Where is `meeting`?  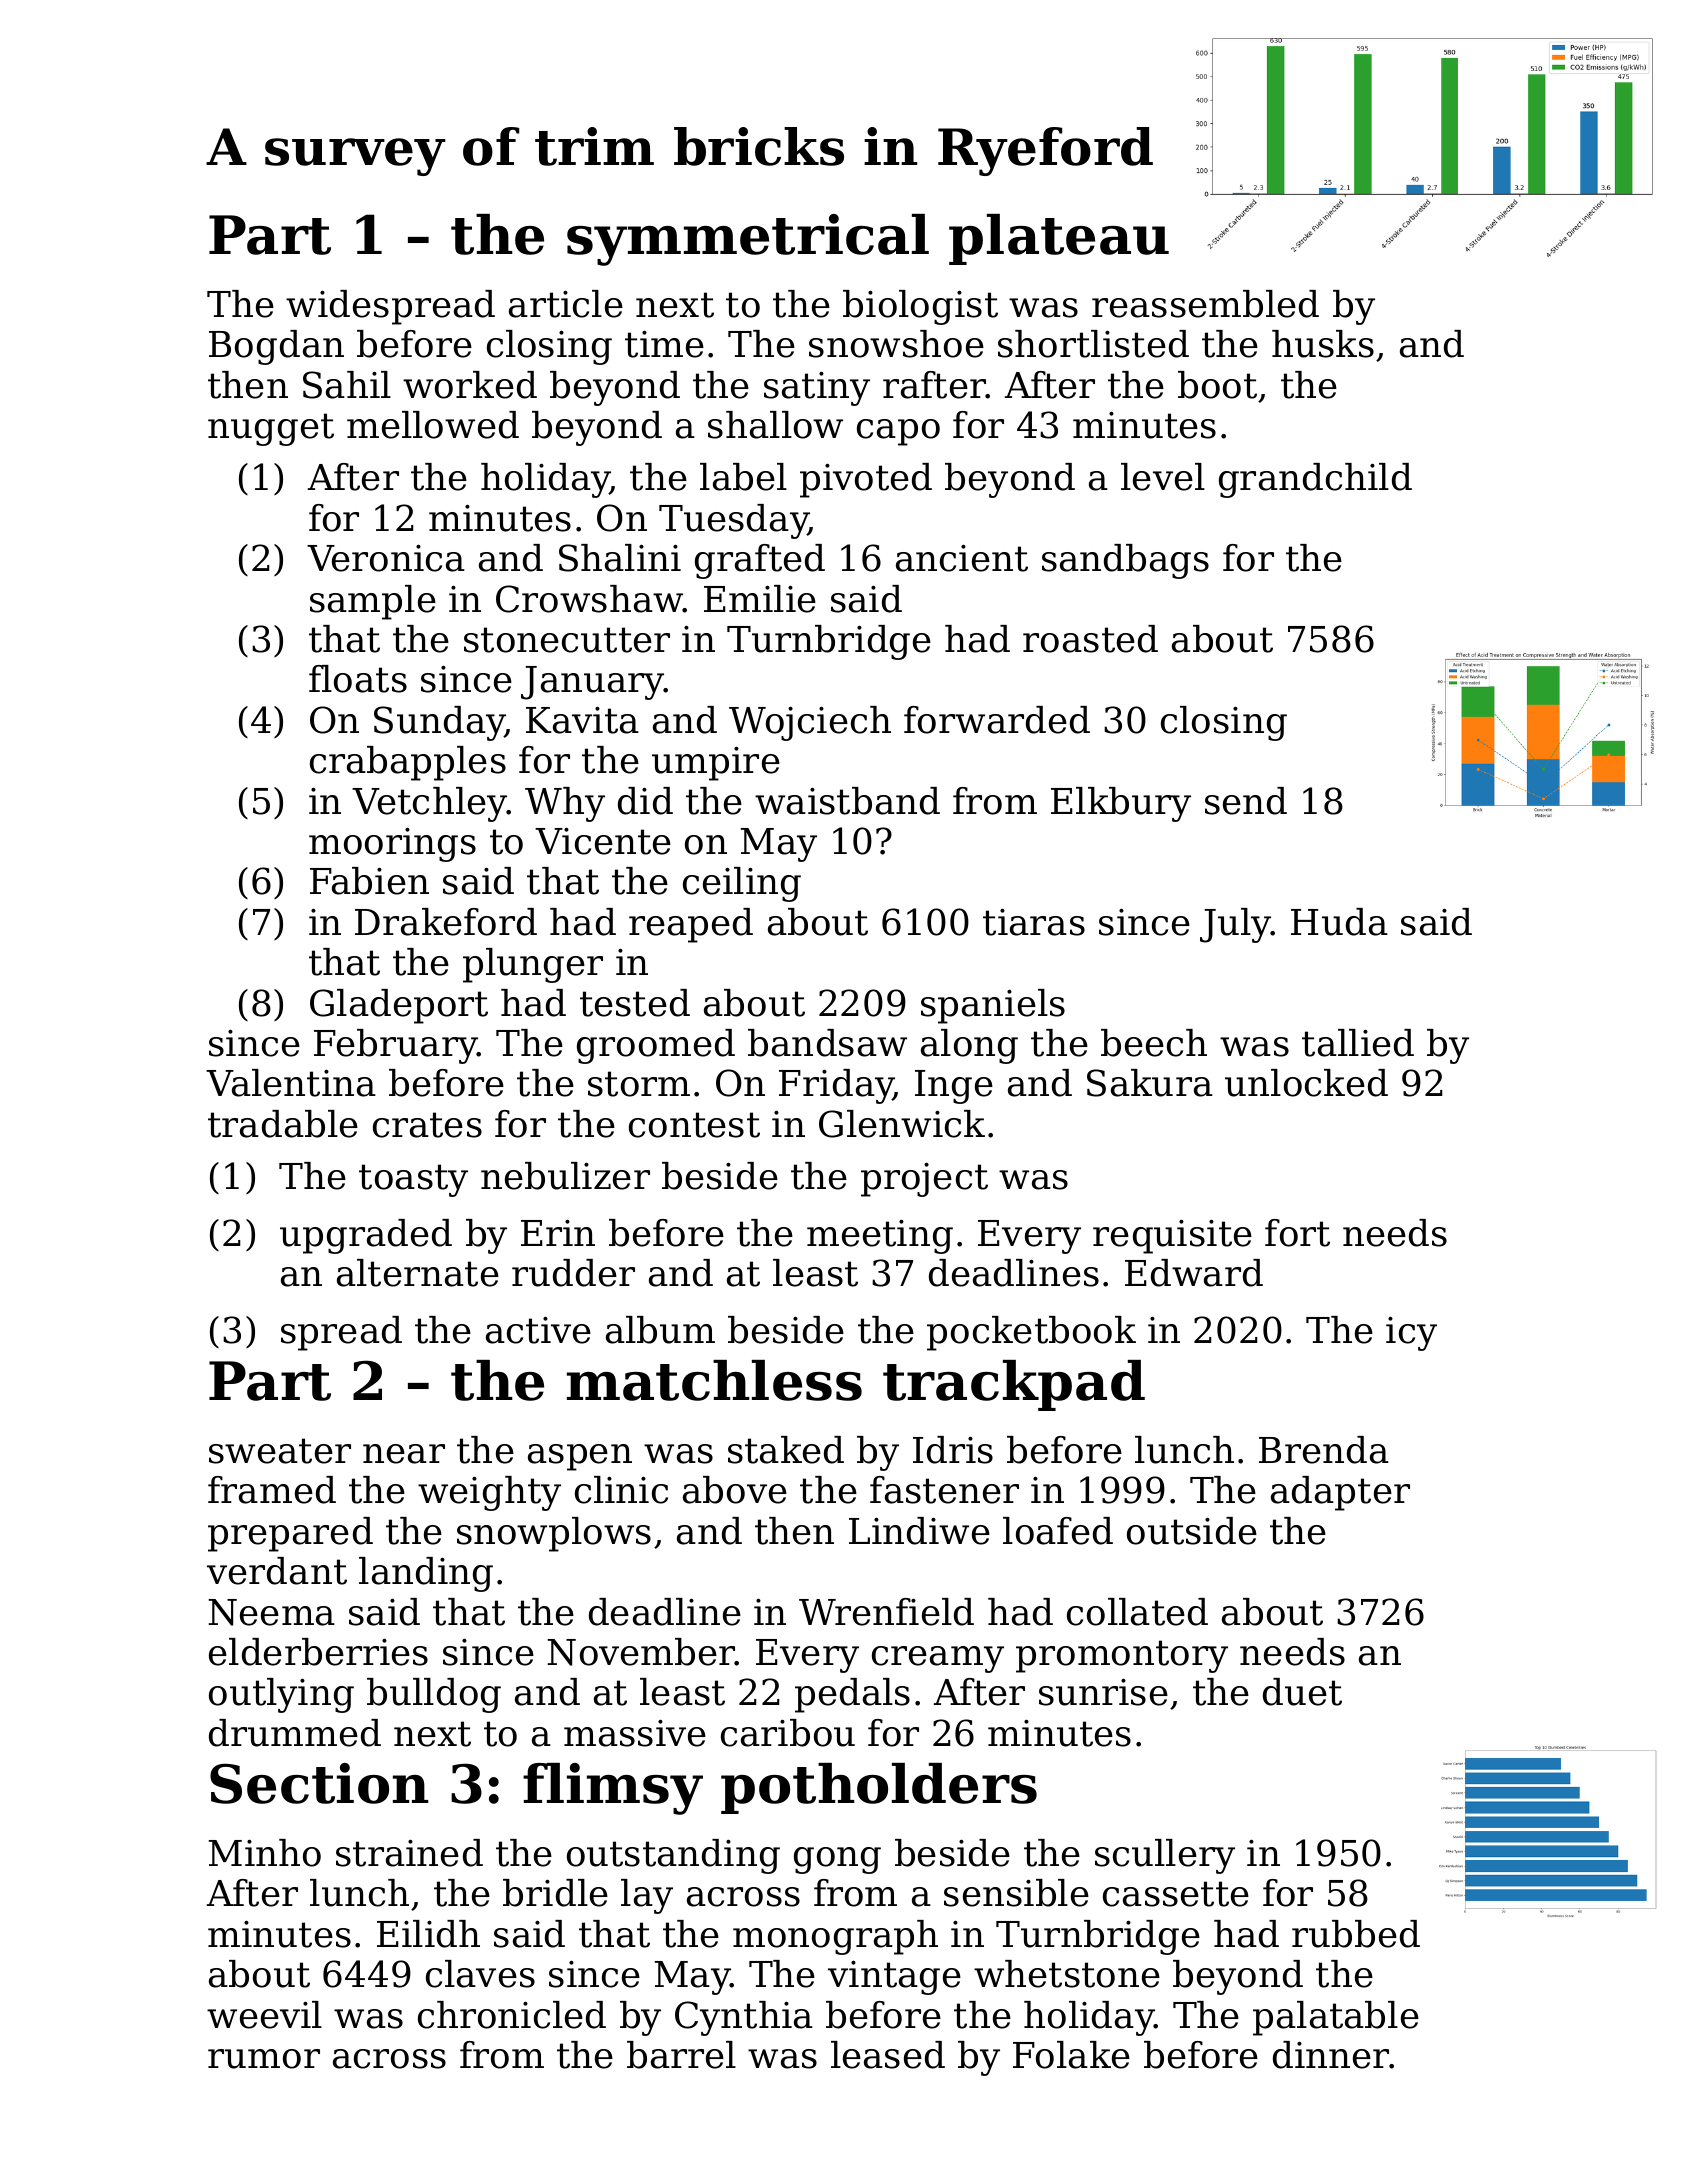 meeting is located at coordinates (880, 1237).
